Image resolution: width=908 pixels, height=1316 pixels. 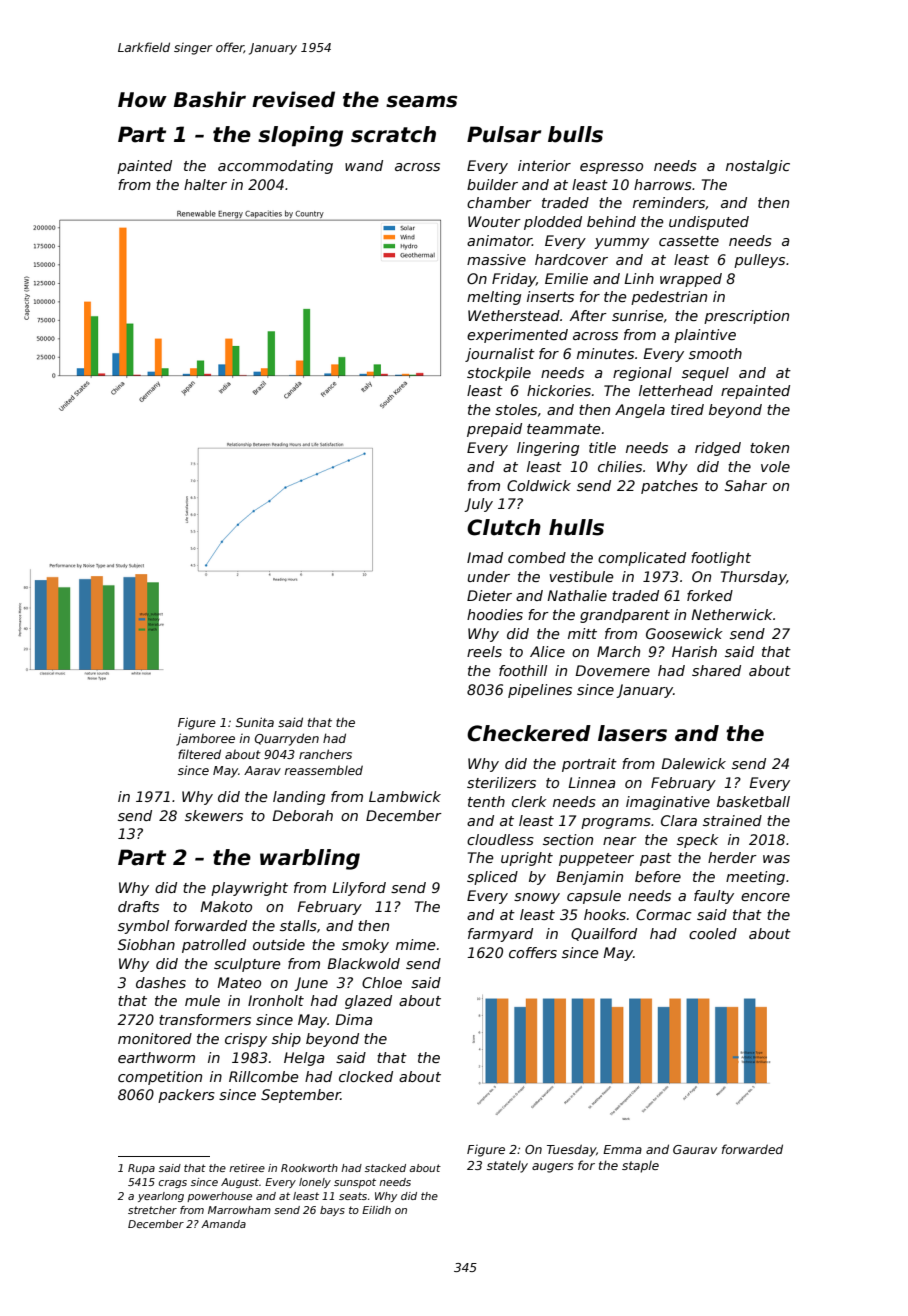 What do you see at coordinates (504, 527) in the screenshot?
I see `Clutch` at bounding box center [504, 527].
